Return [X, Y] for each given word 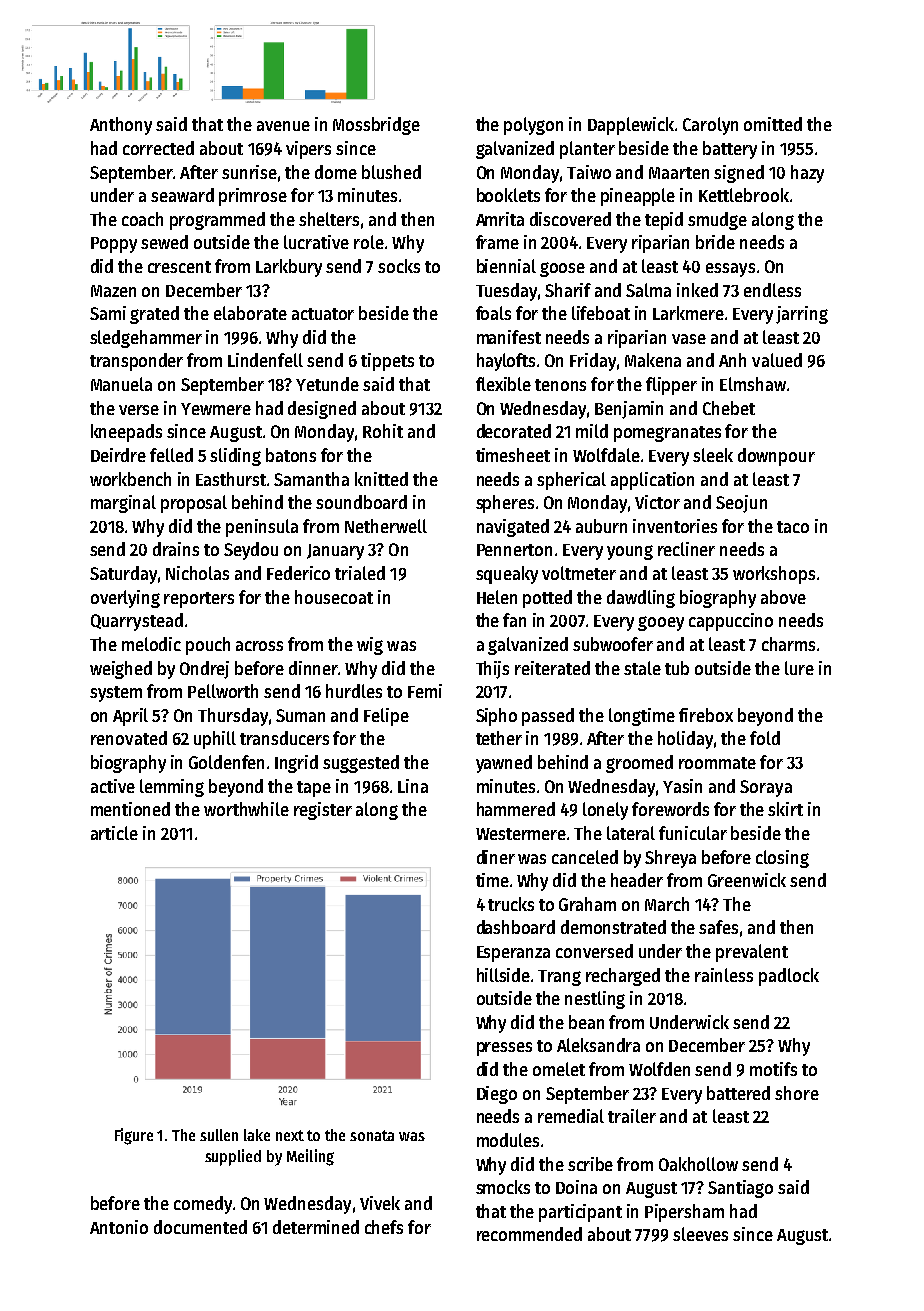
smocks [503, 1187]
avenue [283, 126]
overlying [125, 599]
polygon [533, 126]
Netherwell [386, 526]
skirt [785, 809]
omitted [773, 124]
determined [316, 1227]
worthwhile [246, 809]
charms [788, 644]
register [323, 811]
